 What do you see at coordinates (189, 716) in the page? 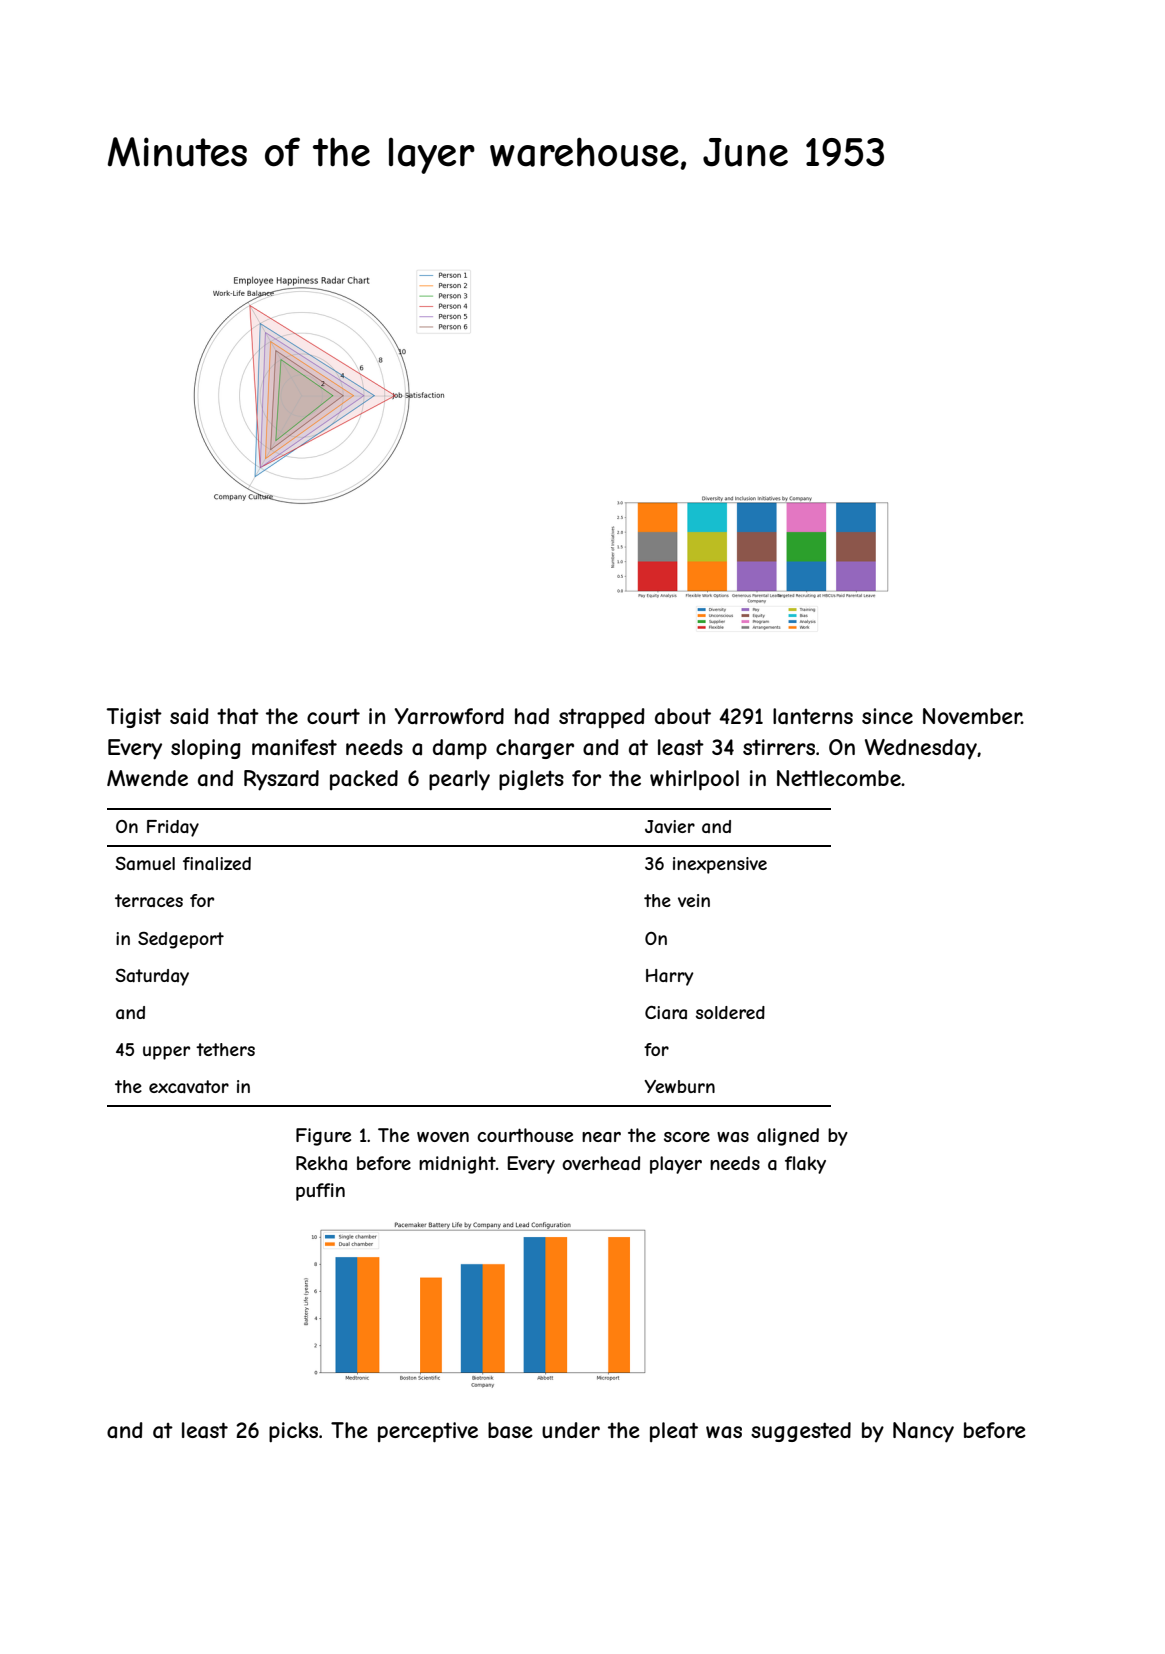
I see `said` at bounding box center [189, 716].
